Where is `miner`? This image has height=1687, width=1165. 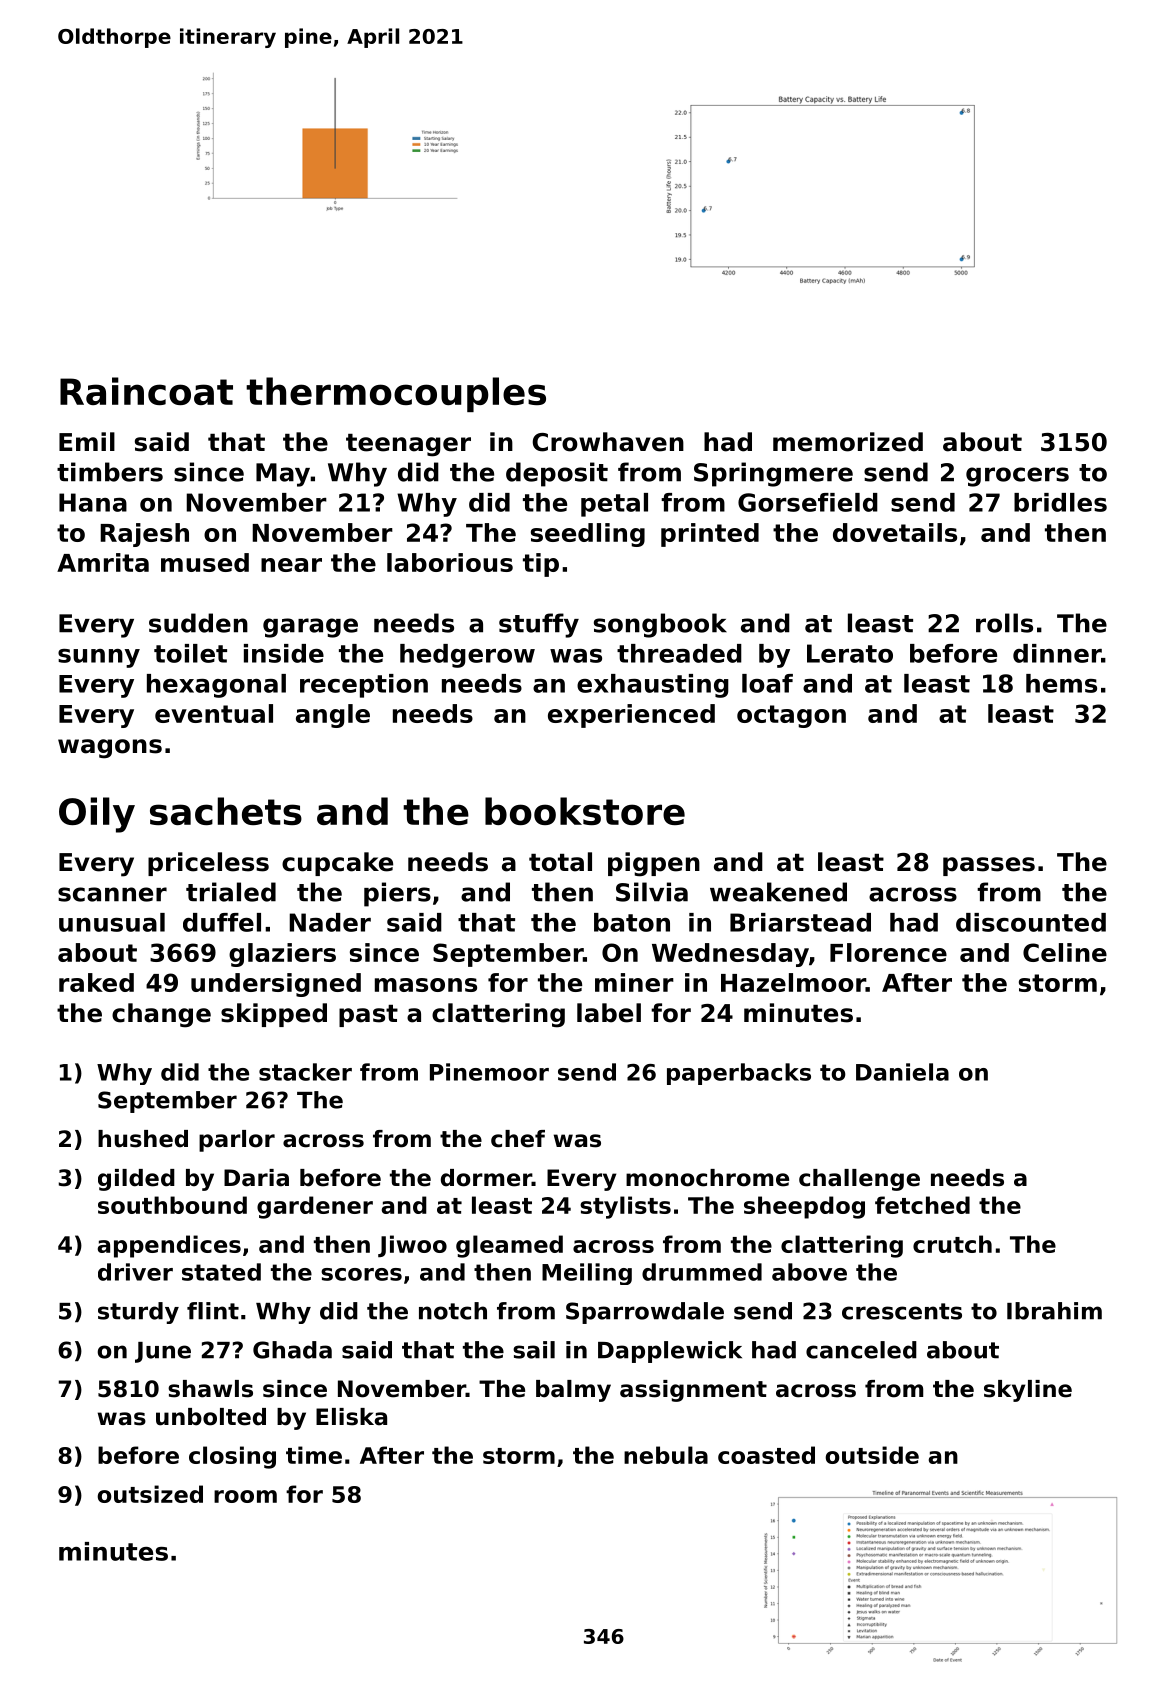
miner is located at coordinates (634, 982).
